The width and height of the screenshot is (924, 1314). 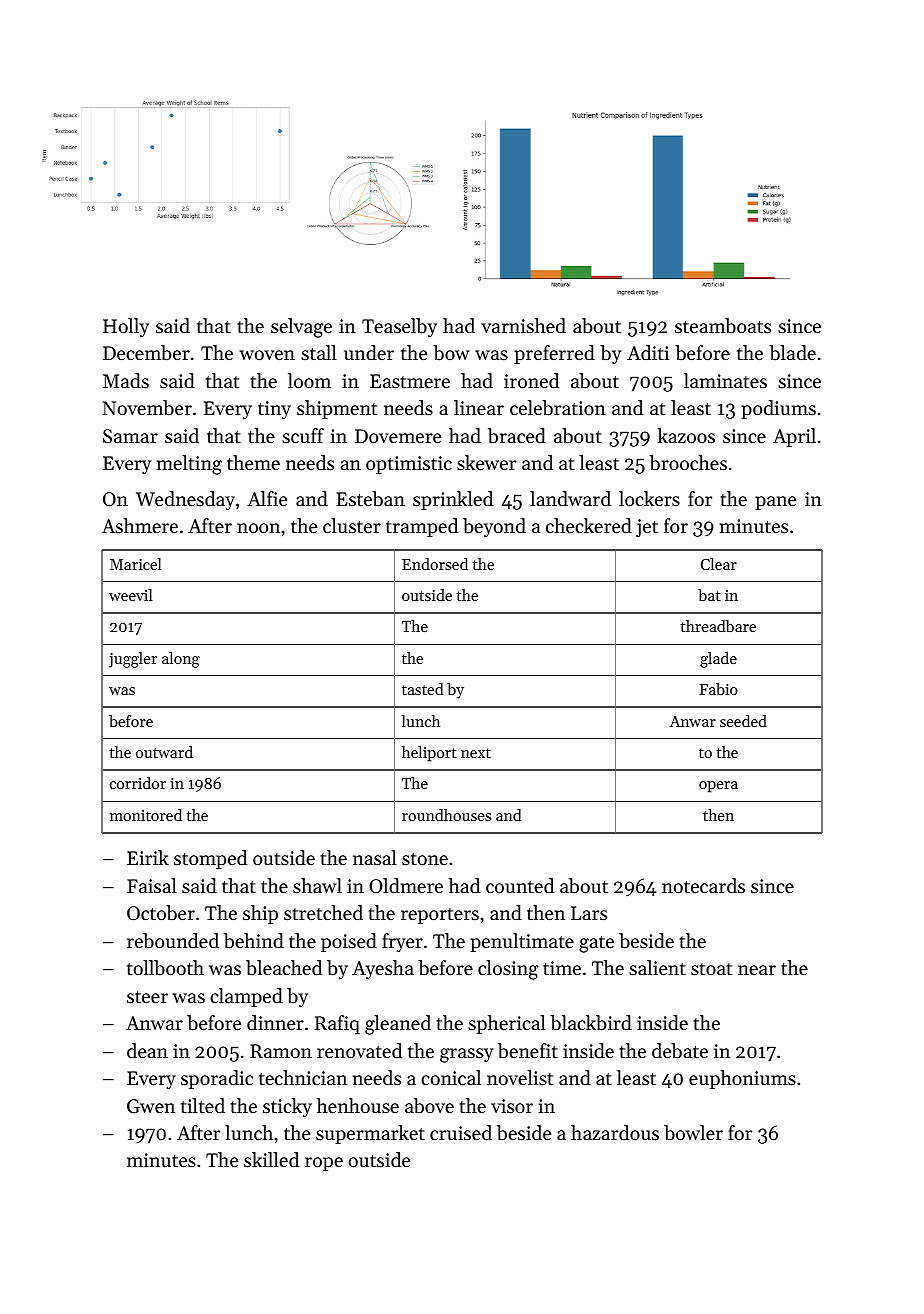 What do you see at coordinates (523, 325) in the screenshot?
I see `varnished` at bounding box center [523, 325].
